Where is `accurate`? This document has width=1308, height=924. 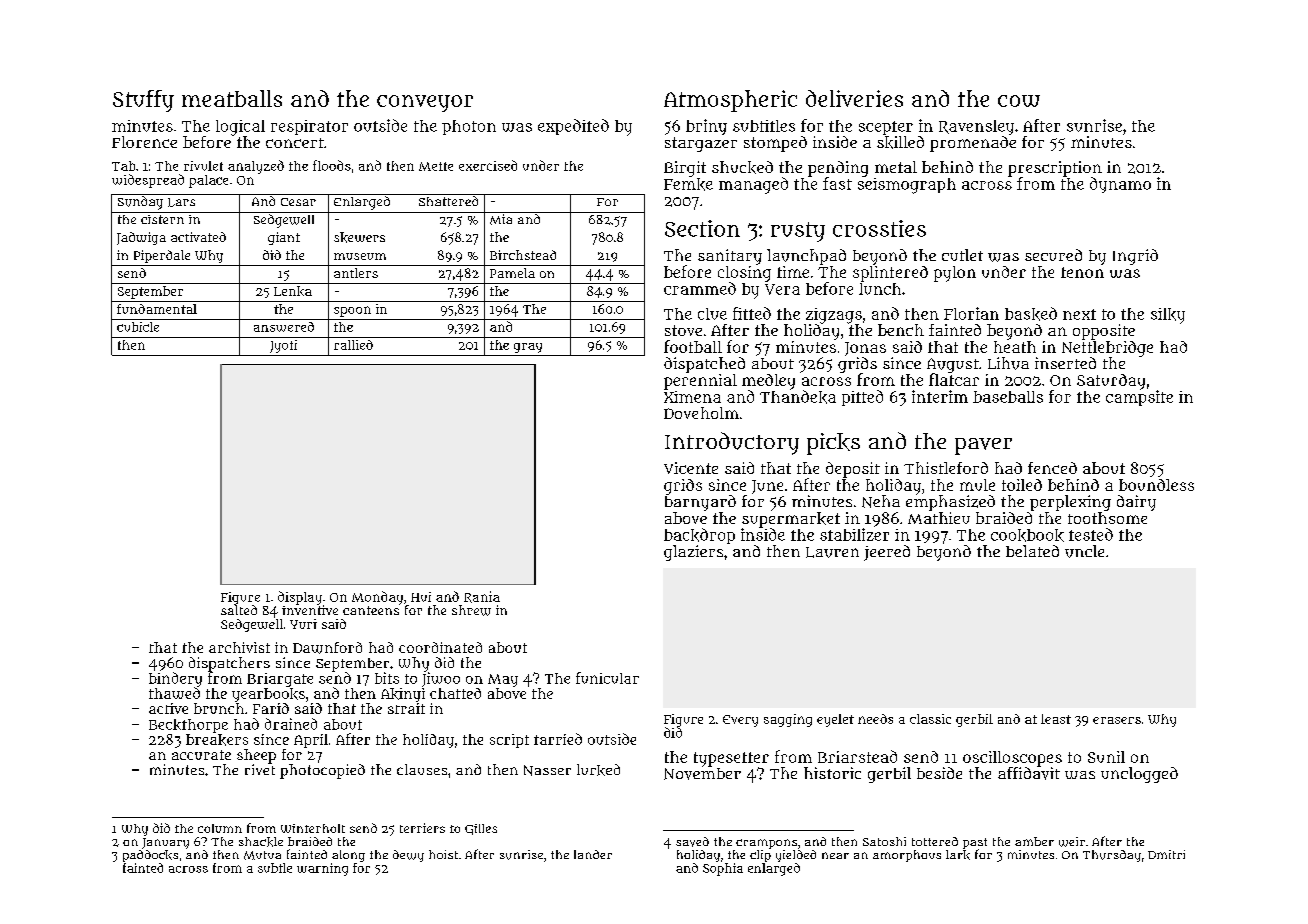 accurate is located at coordinates (201, 755).
